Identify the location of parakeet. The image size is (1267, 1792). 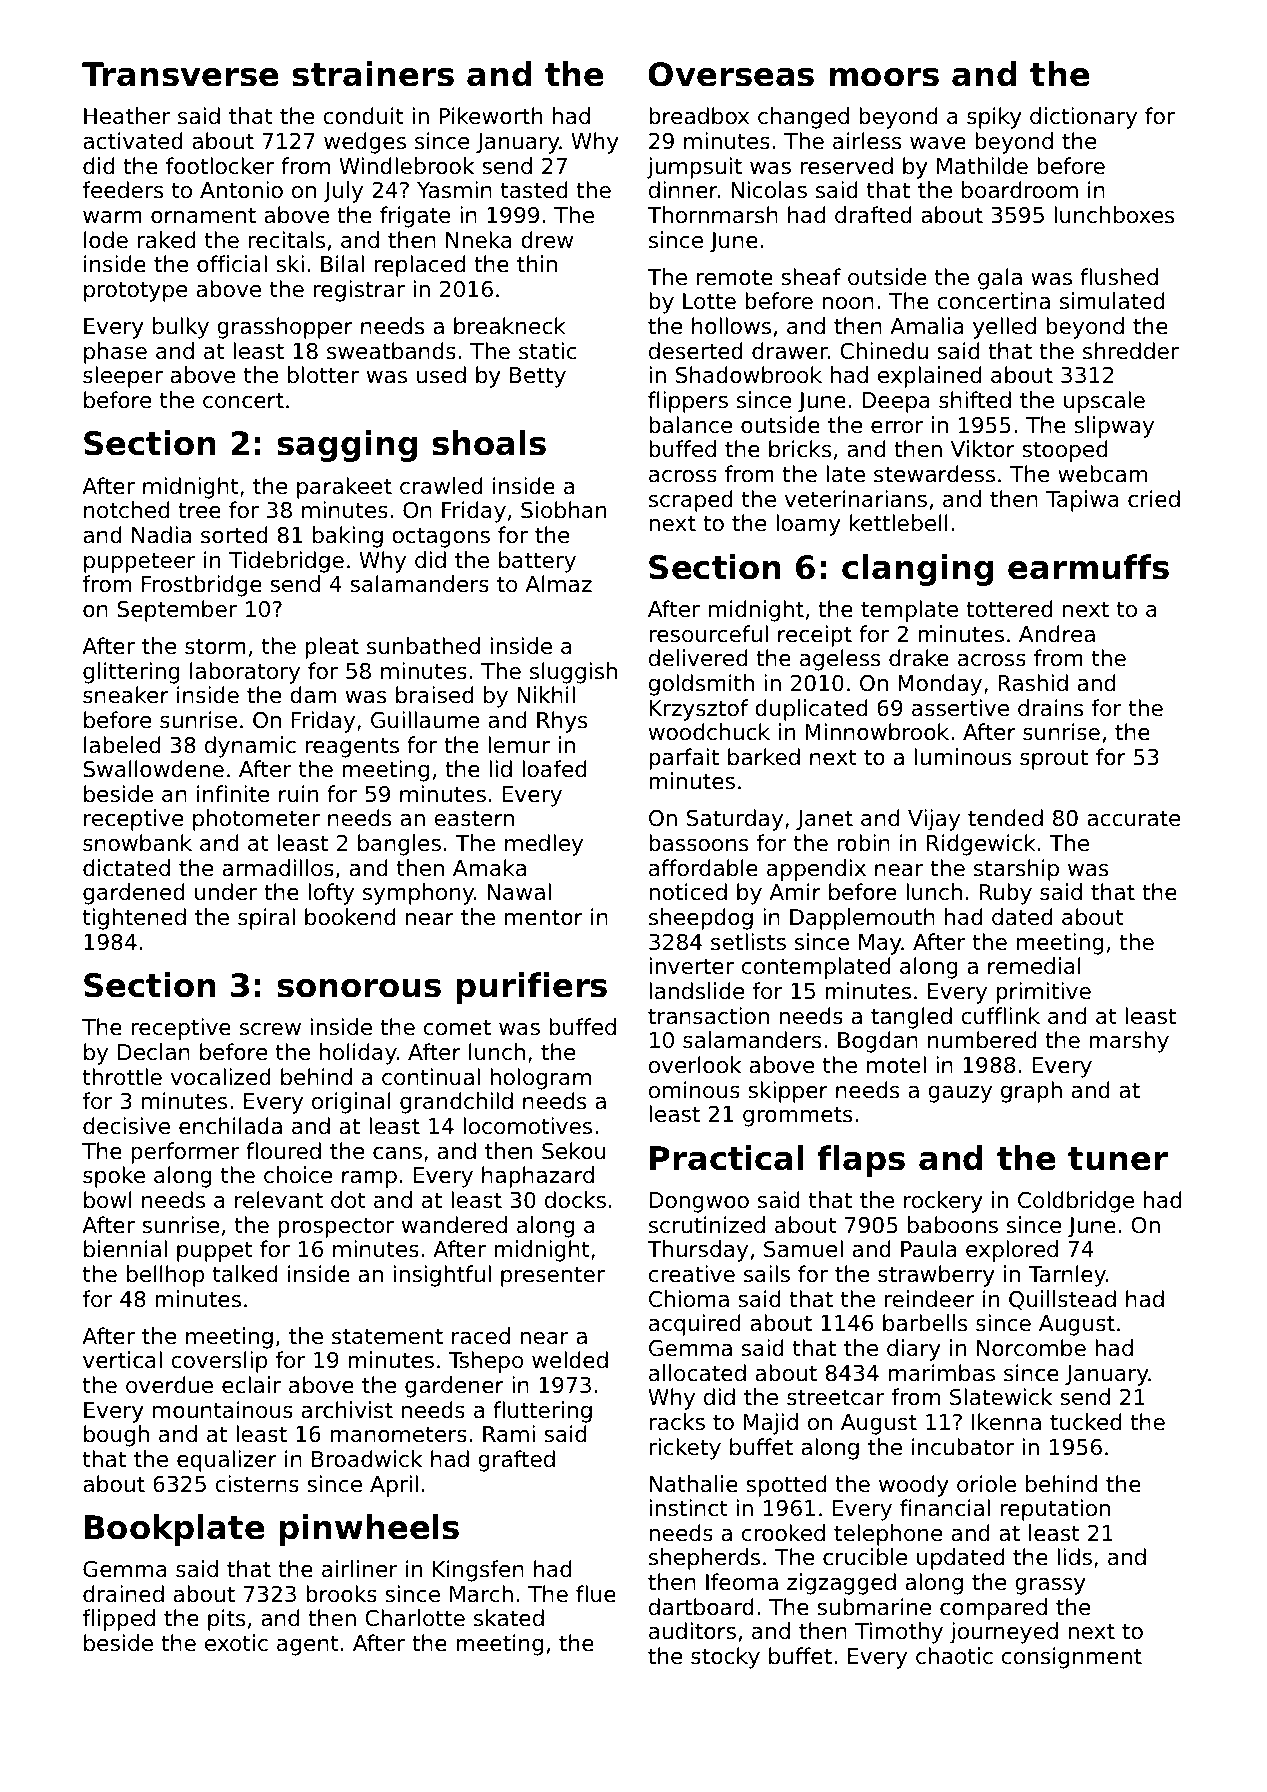
(344, 488).
